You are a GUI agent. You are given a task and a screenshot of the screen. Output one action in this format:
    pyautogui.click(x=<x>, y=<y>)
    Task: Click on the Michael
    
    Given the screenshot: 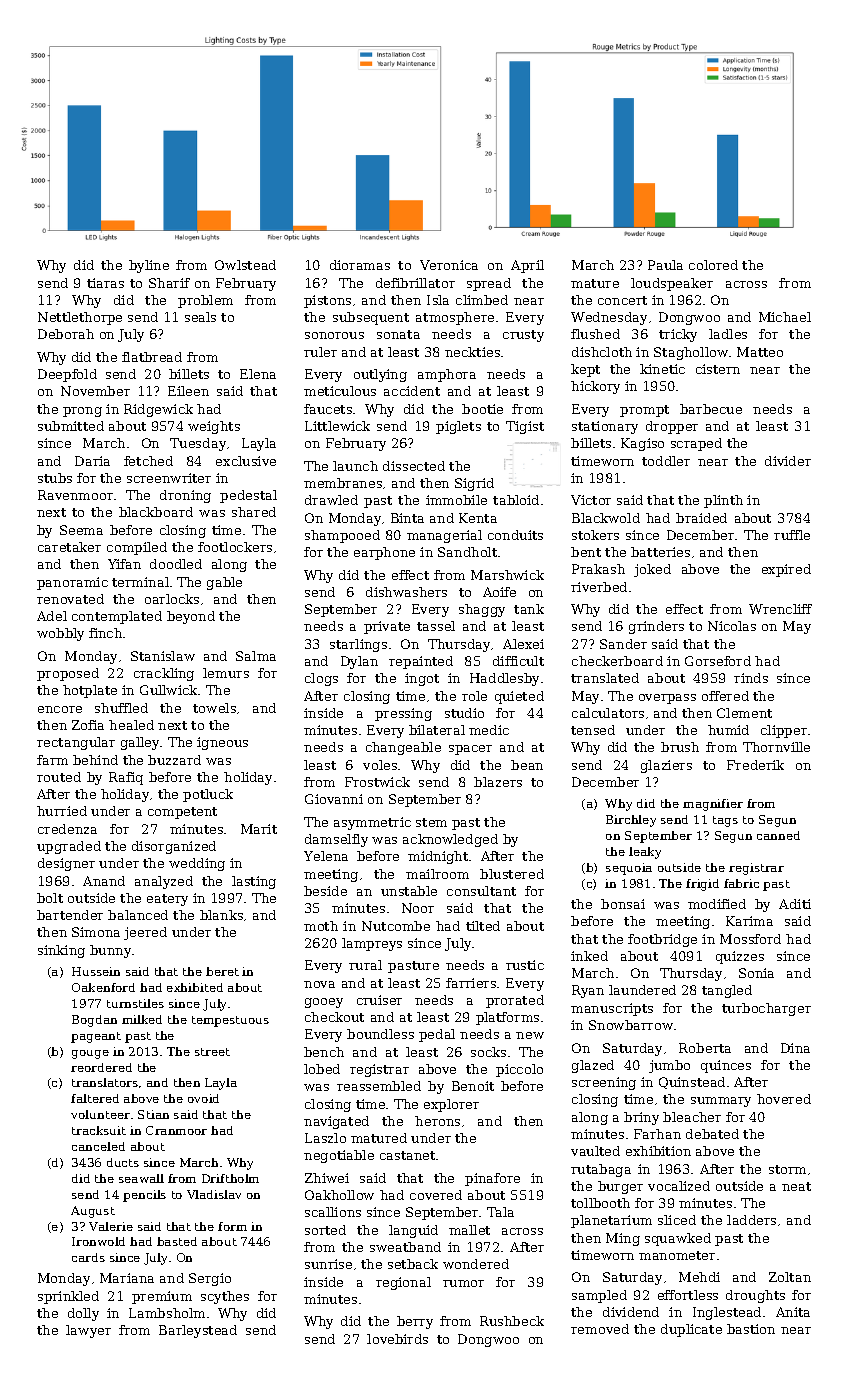 What is the action you would take?
    pyautogui.click(x=785, y=317)
